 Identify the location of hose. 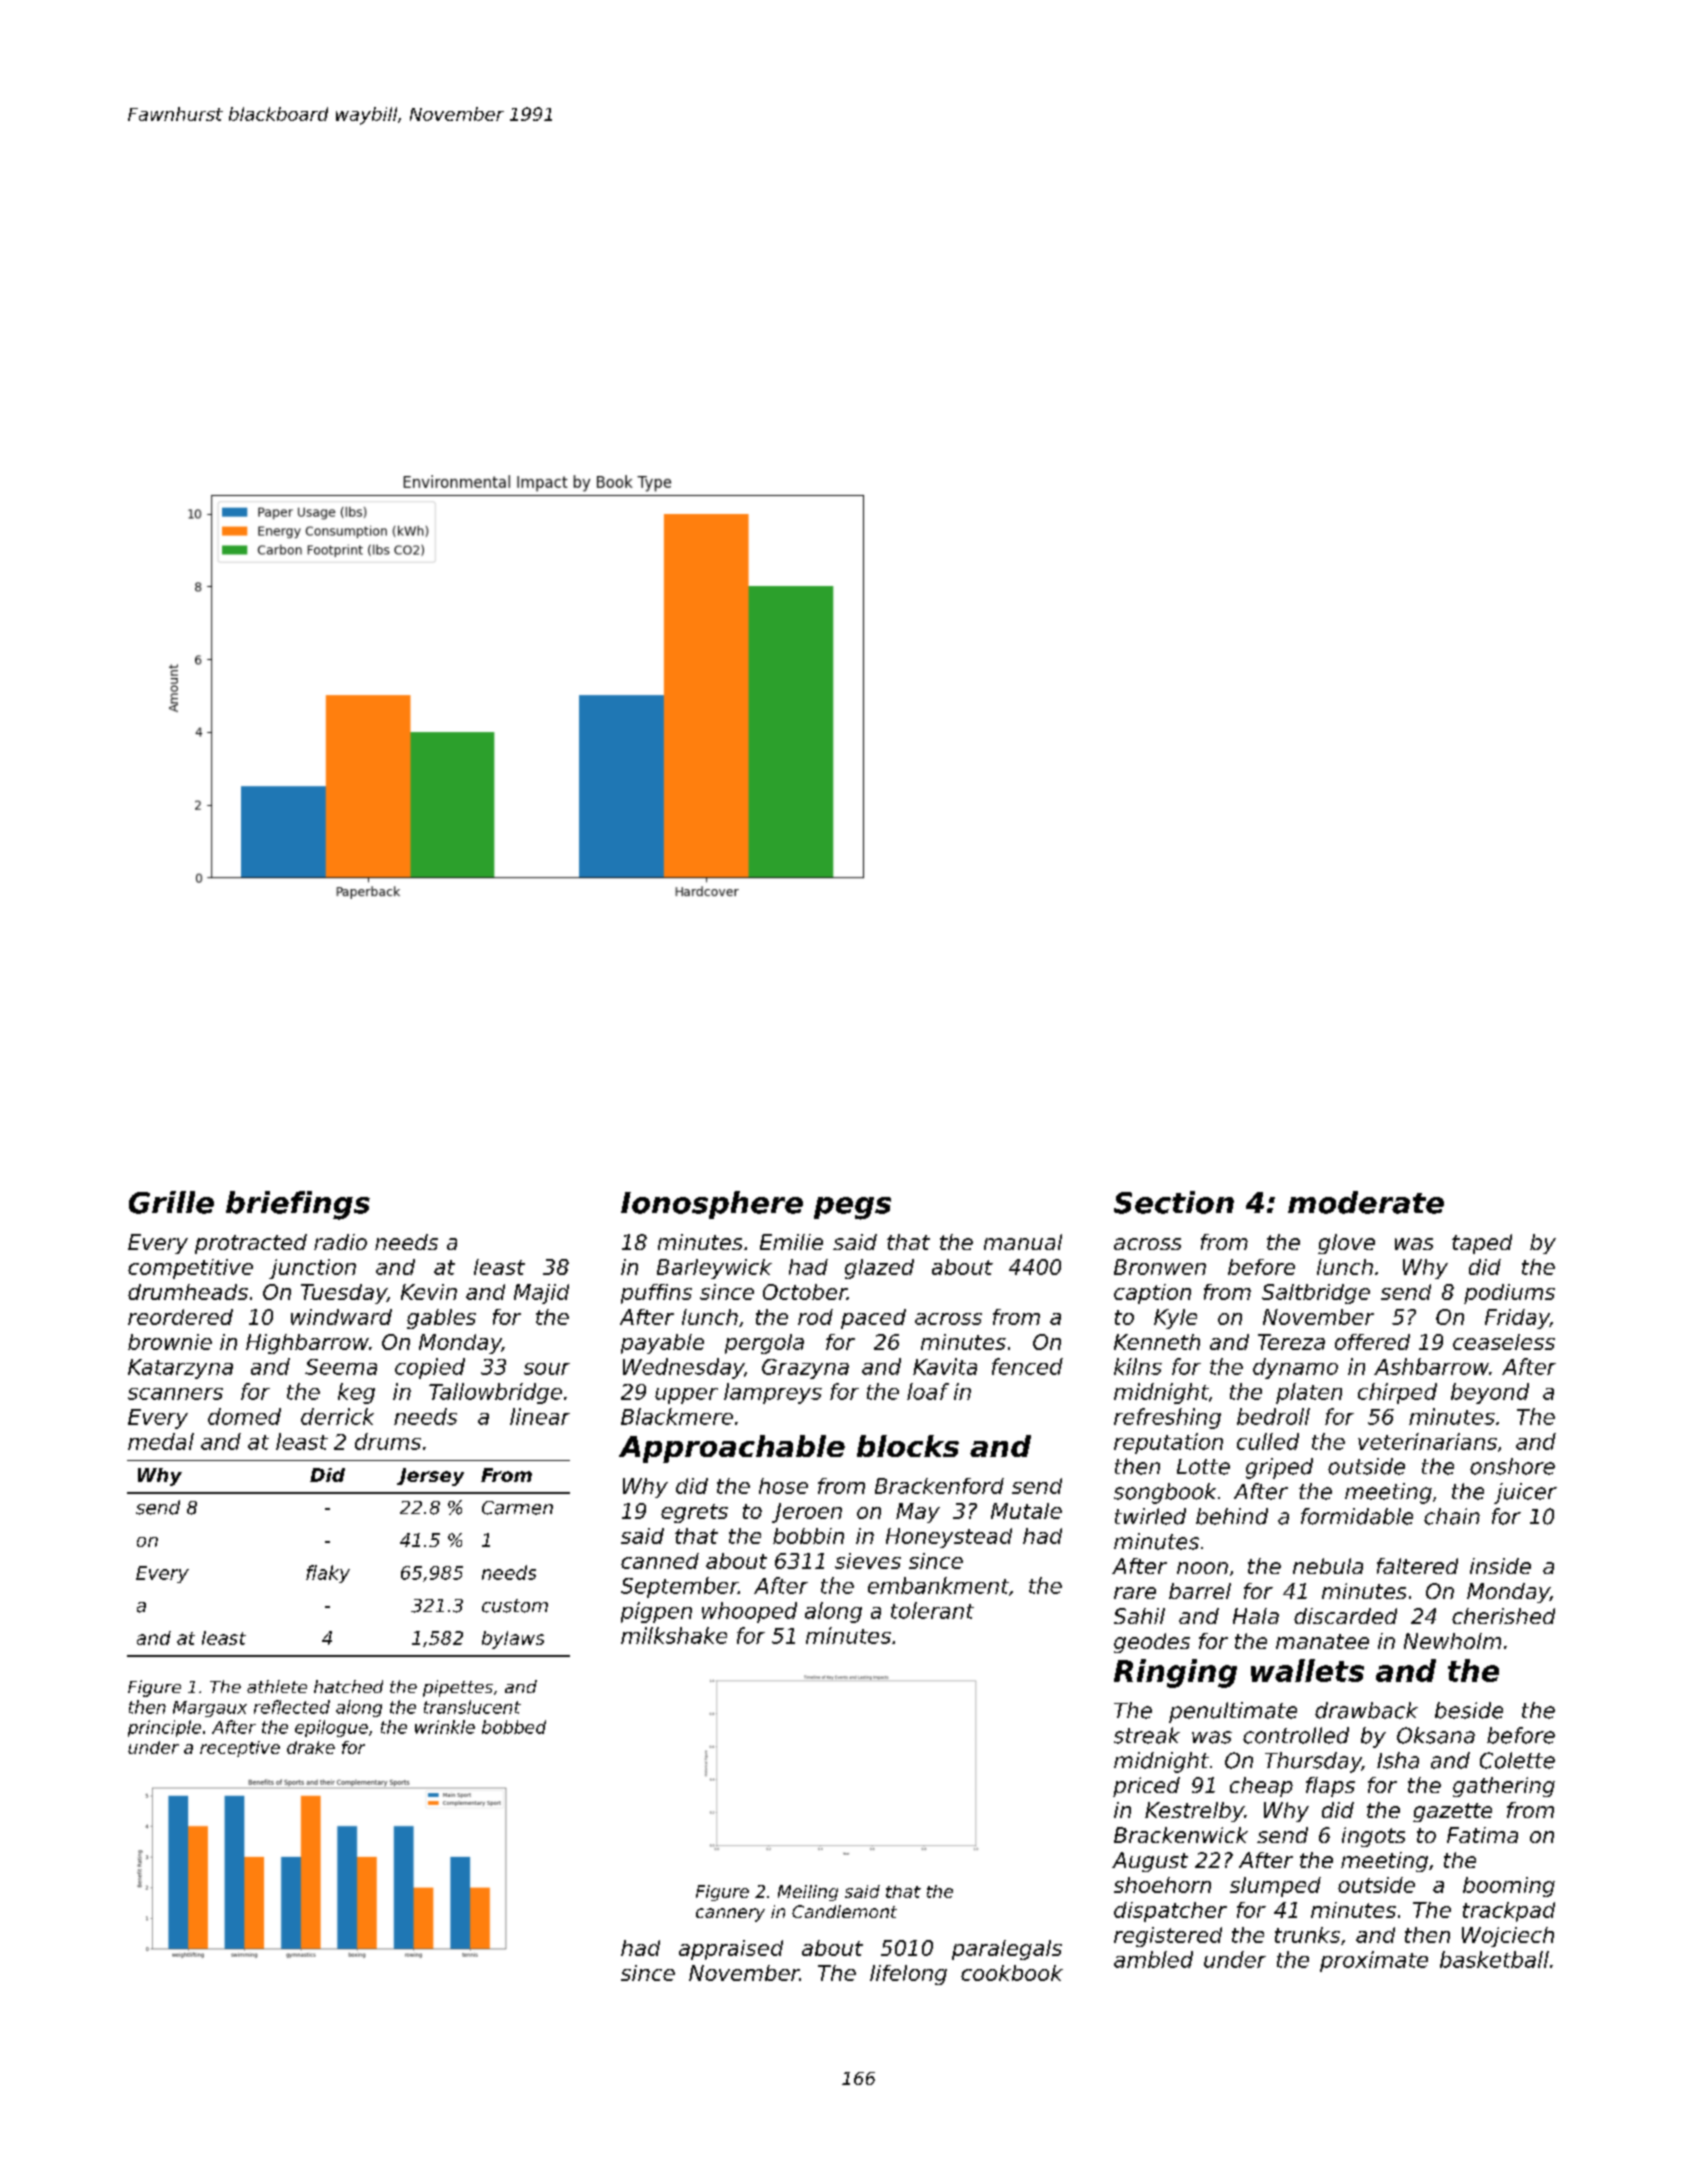
(783, 1486).
